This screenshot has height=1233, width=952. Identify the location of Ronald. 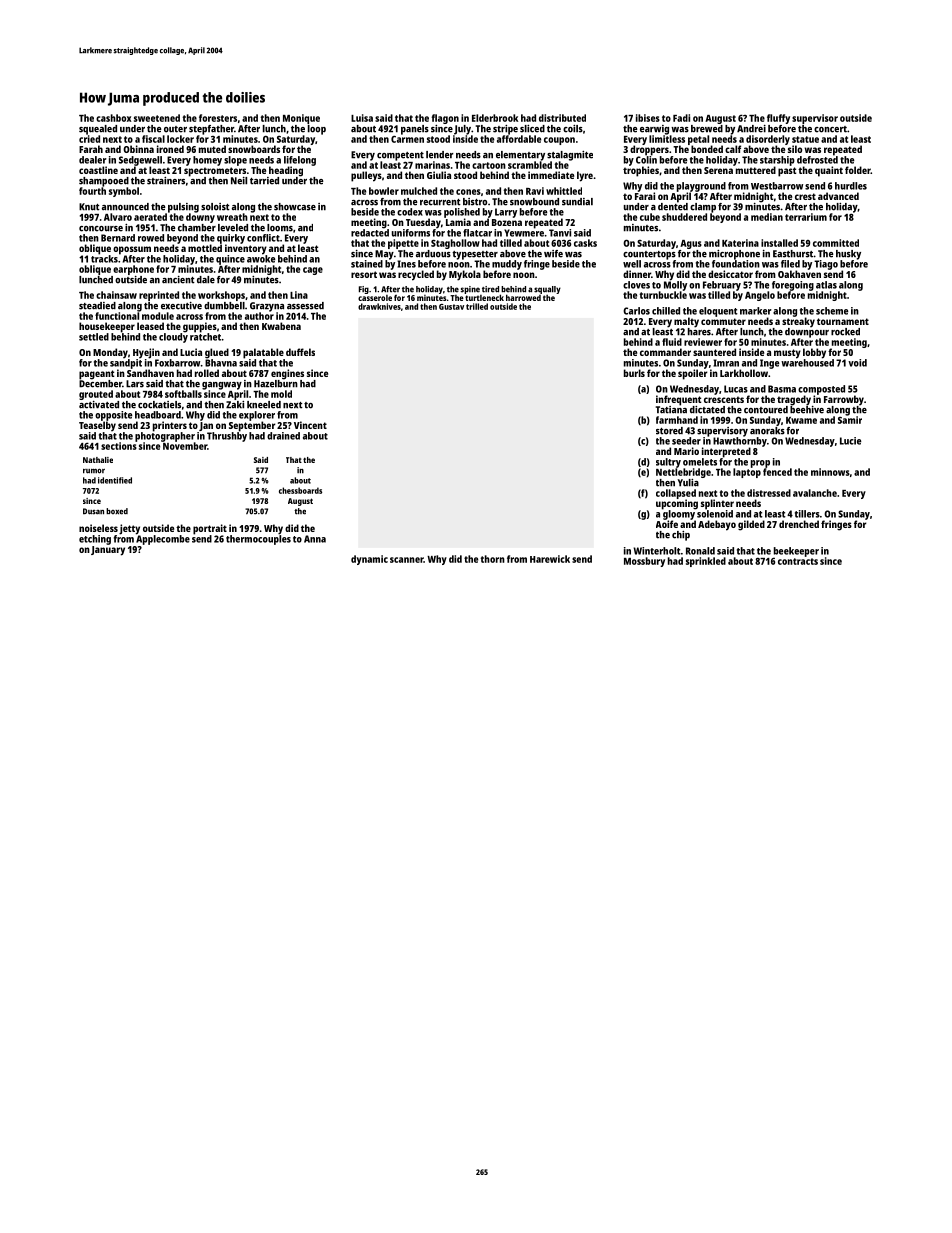
(700, 551).
